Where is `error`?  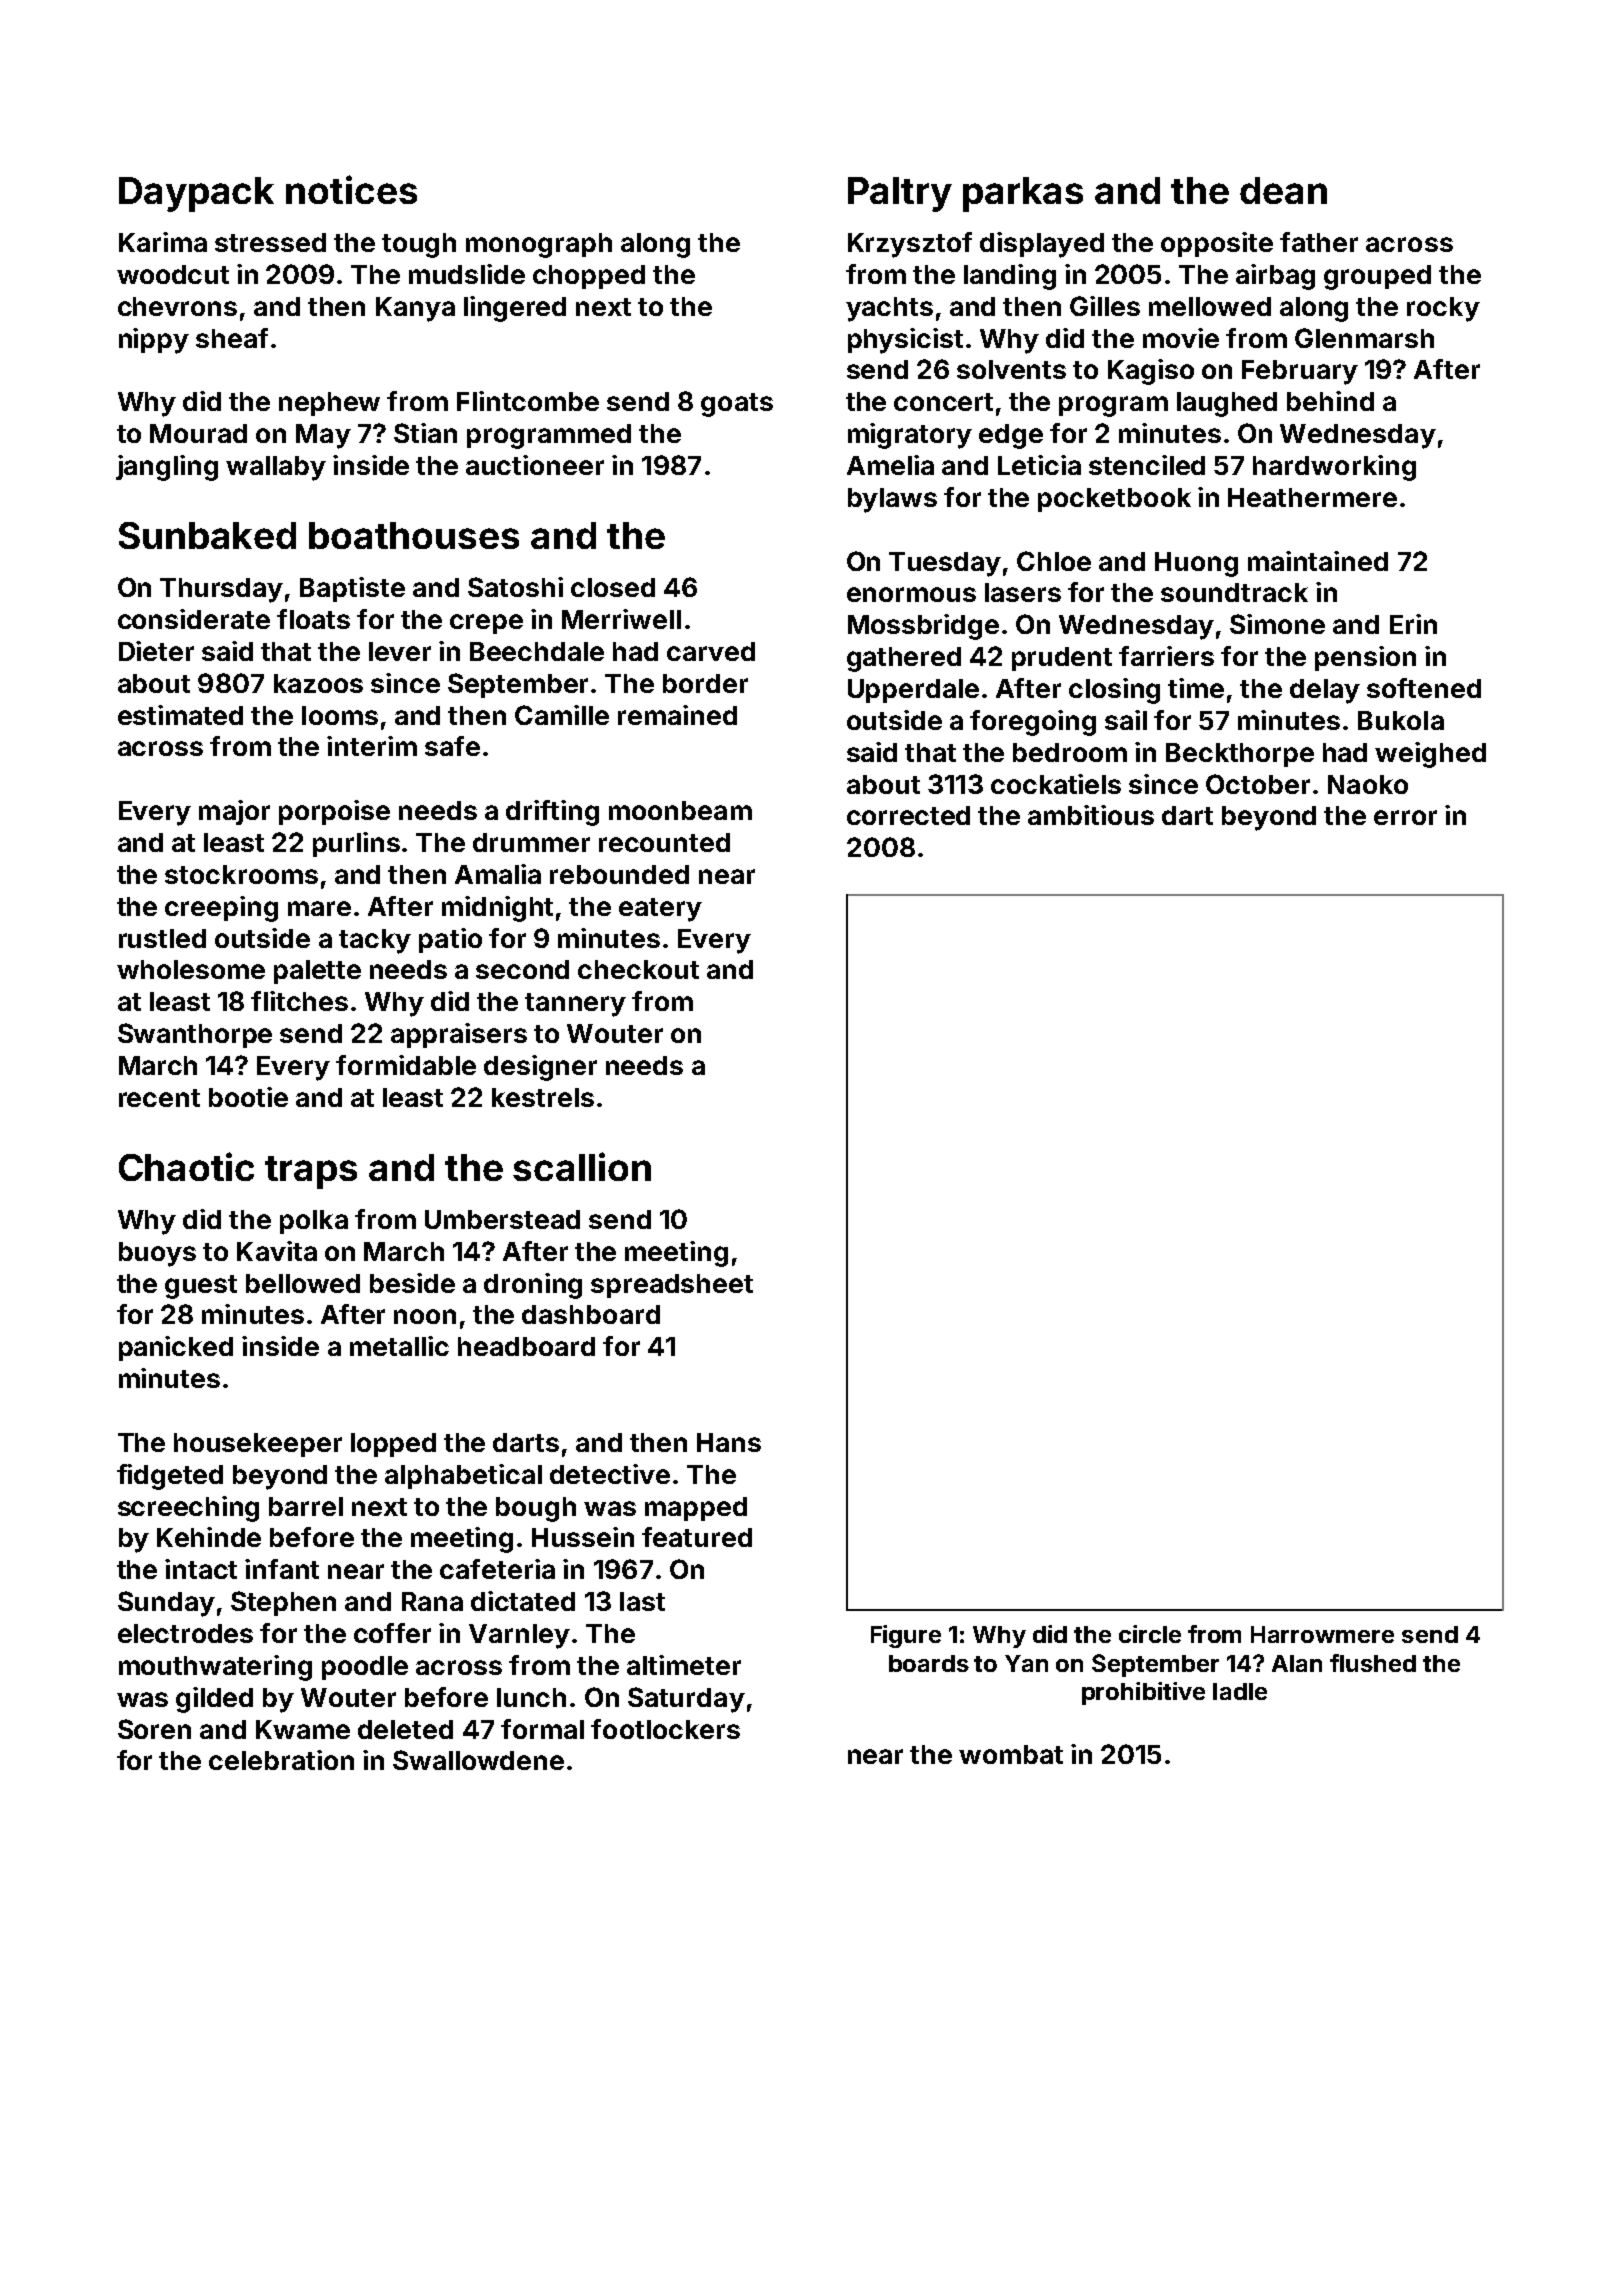
error is located at coordinates (1405, 817).
